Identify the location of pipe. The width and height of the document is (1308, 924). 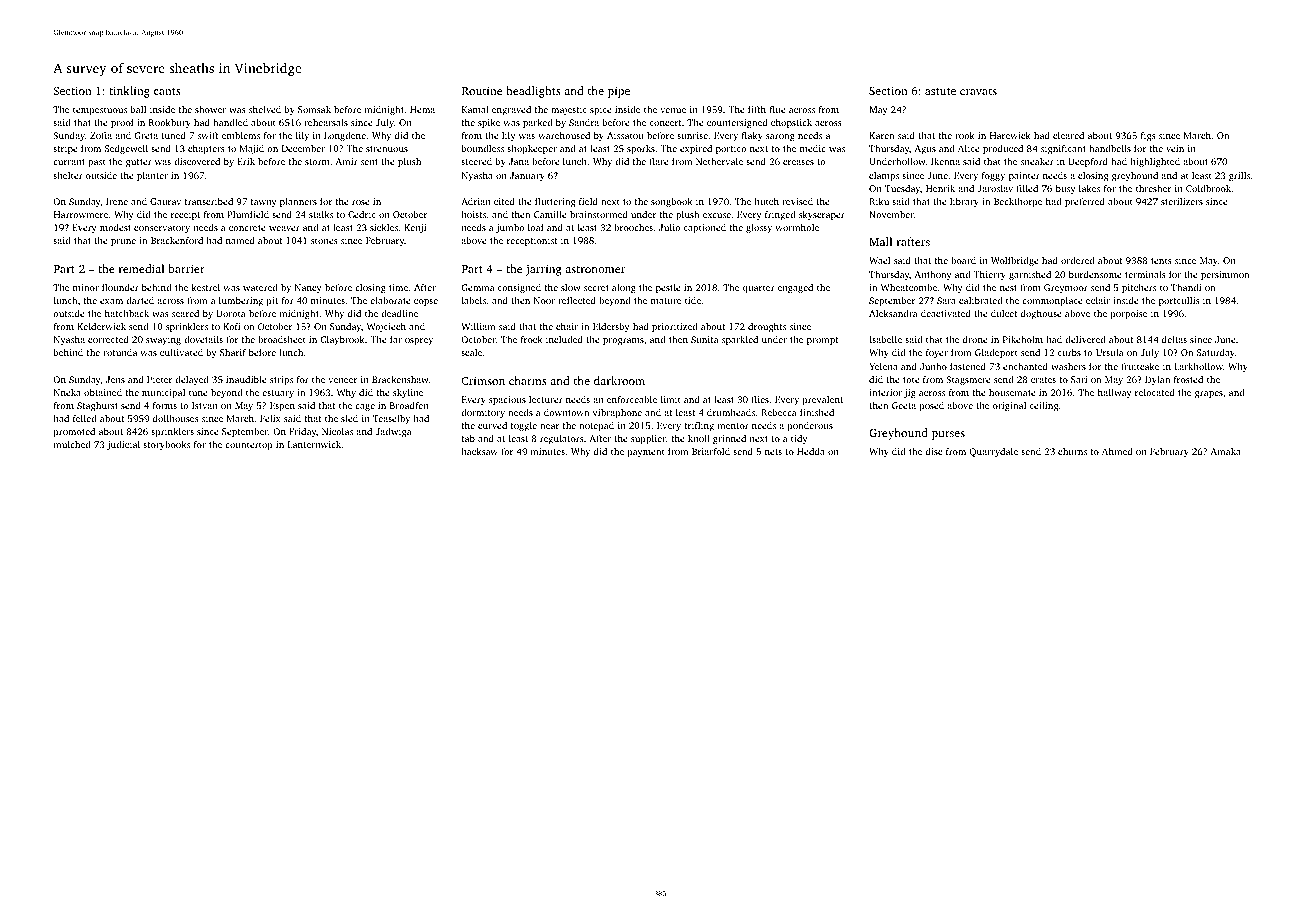
(619, 92).
